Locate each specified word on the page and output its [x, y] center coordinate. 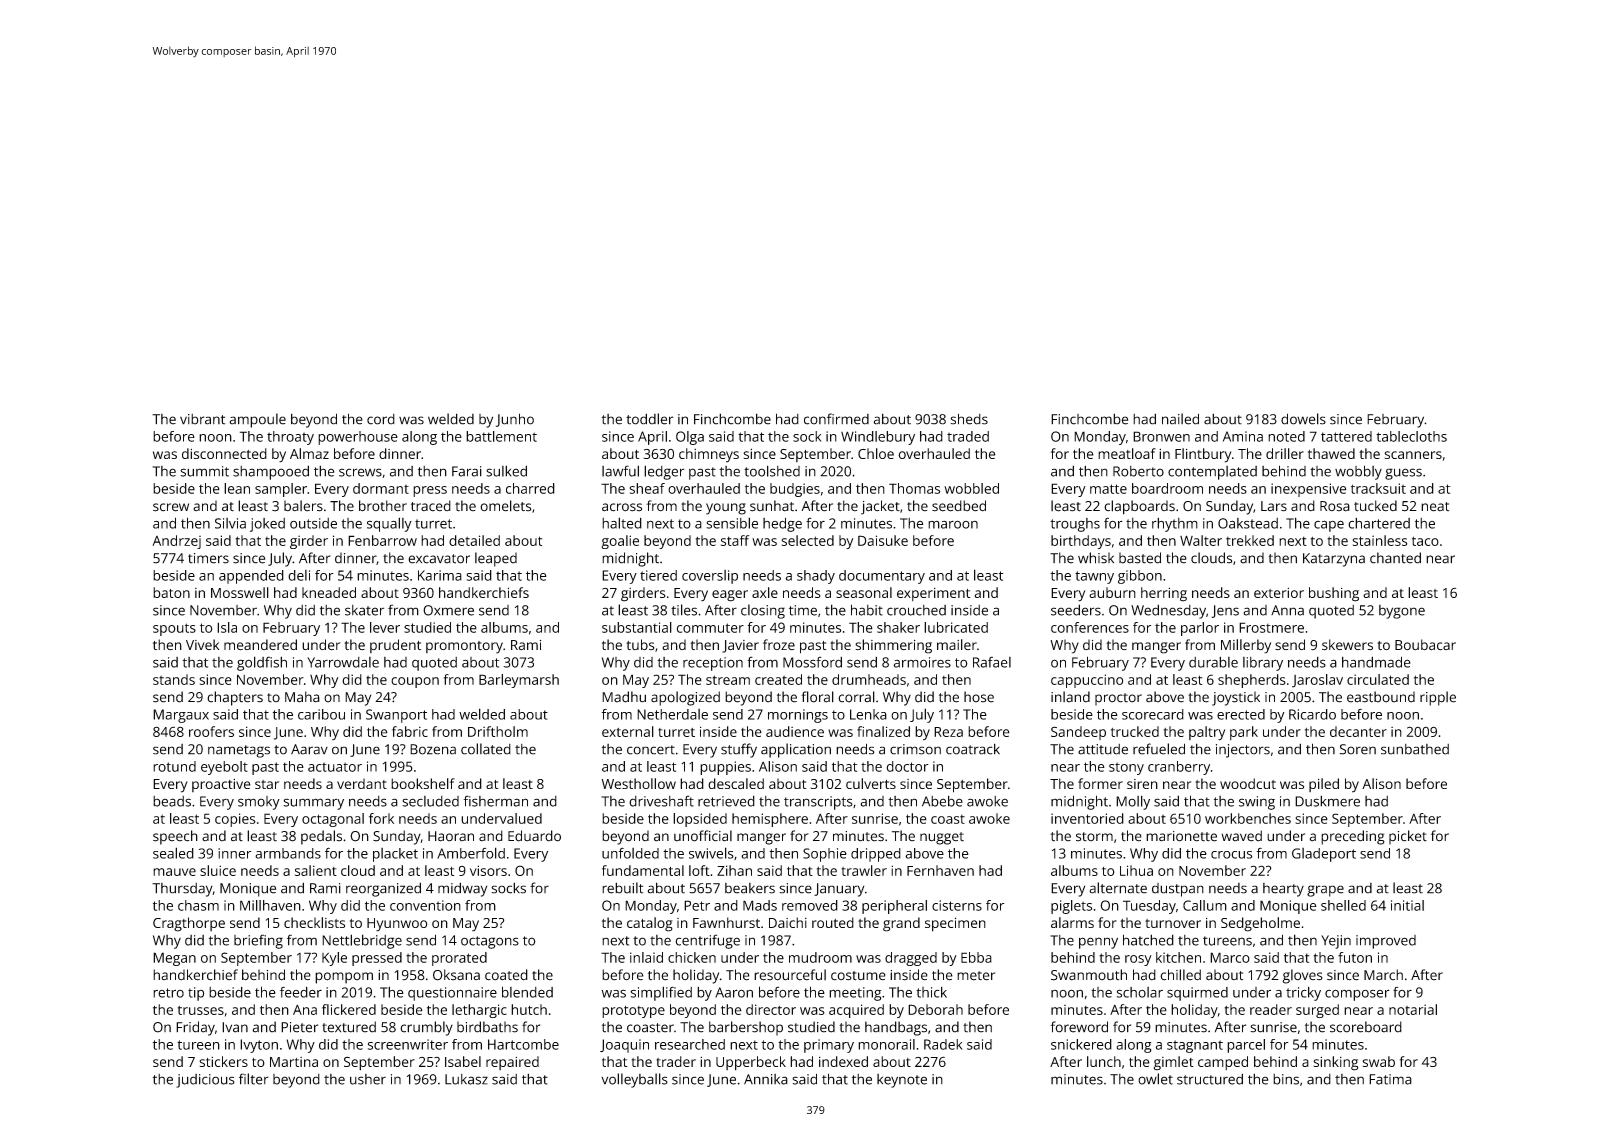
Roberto [1138, 471]
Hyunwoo [397, 925]
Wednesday [1168, 611]
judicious [205, 1081]
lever [385, 627]
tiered [658, 575]
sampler [281, 490]
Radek [943, 1044]
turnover [1173, 923]
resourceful [790, 975]
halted [622, 523]
